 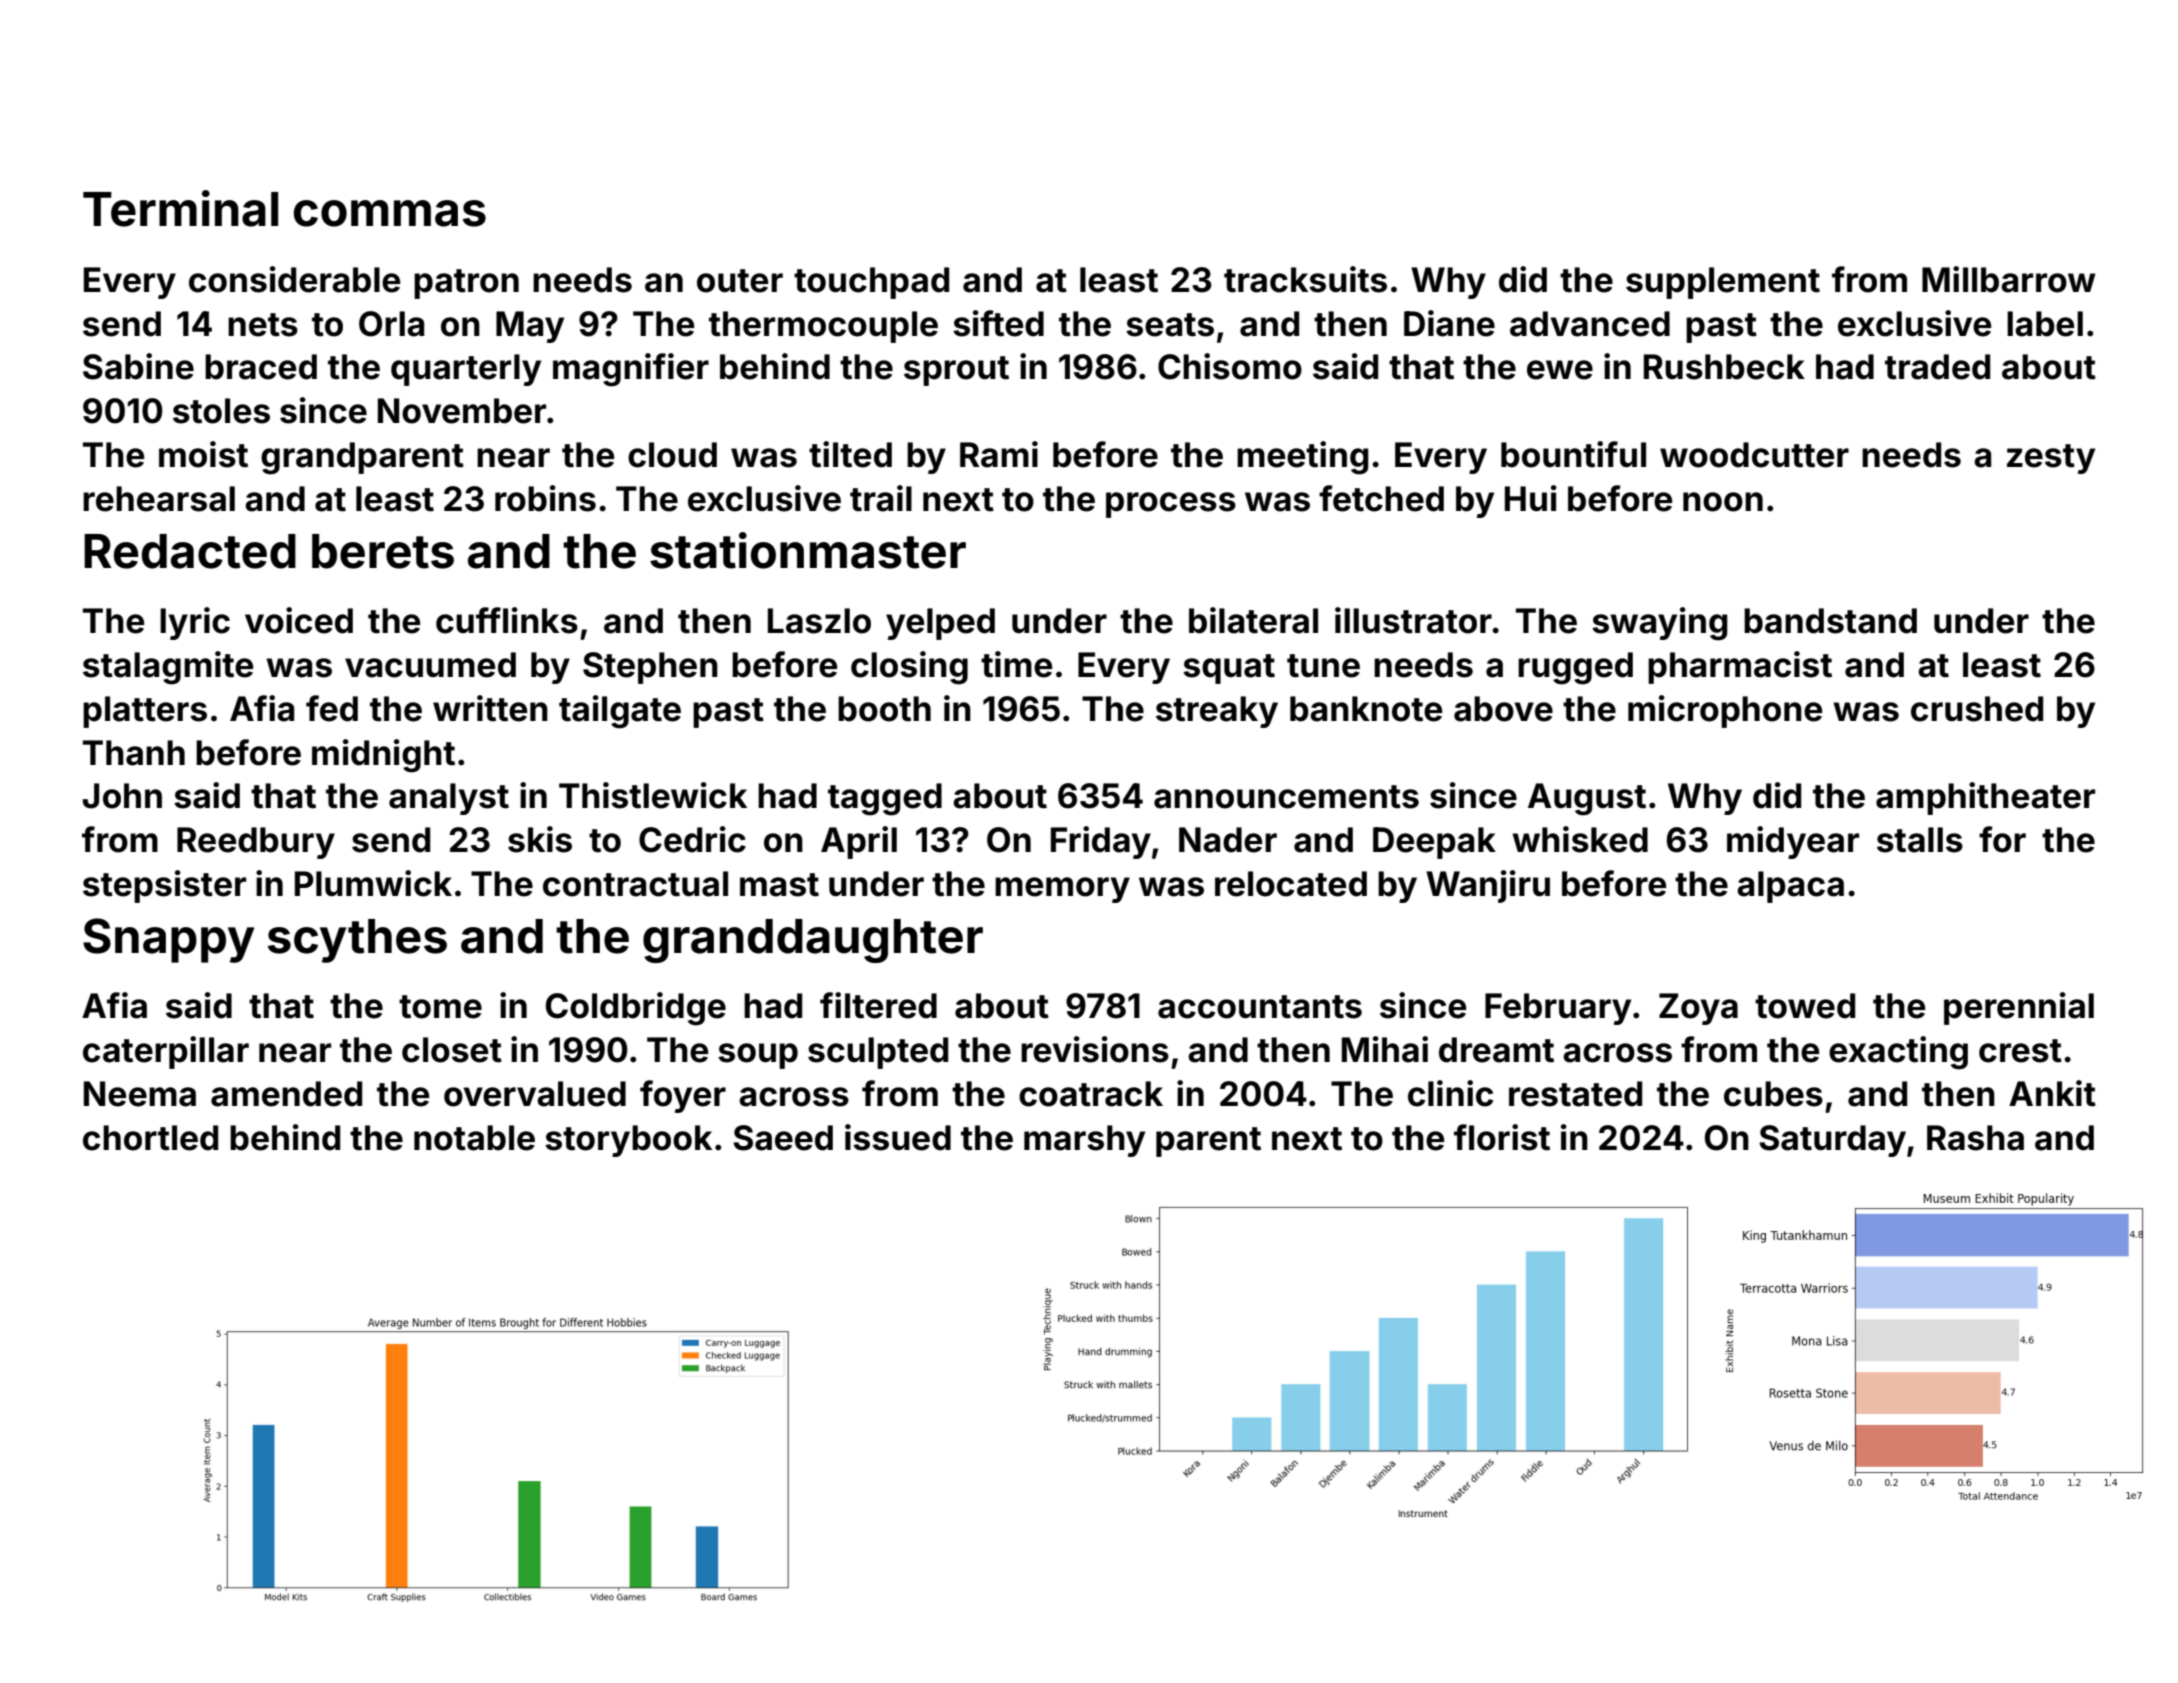 What do you see at coordinates (2019, 1008) in the image?
I see `perennial` at bounding box center [2019, 1008].
